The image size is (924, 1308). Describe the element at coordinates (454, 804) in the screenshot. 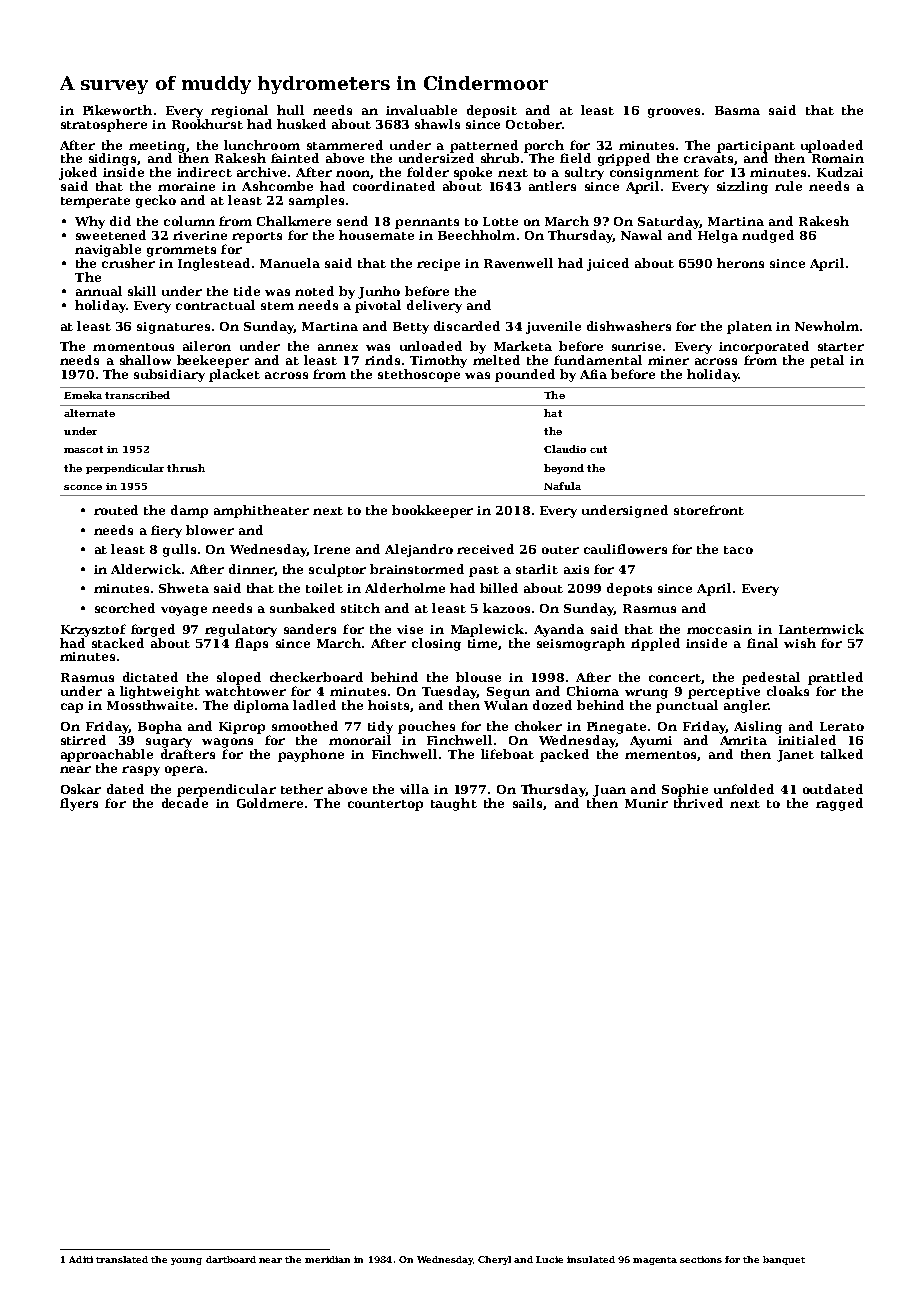

I see `taught` at that location.
